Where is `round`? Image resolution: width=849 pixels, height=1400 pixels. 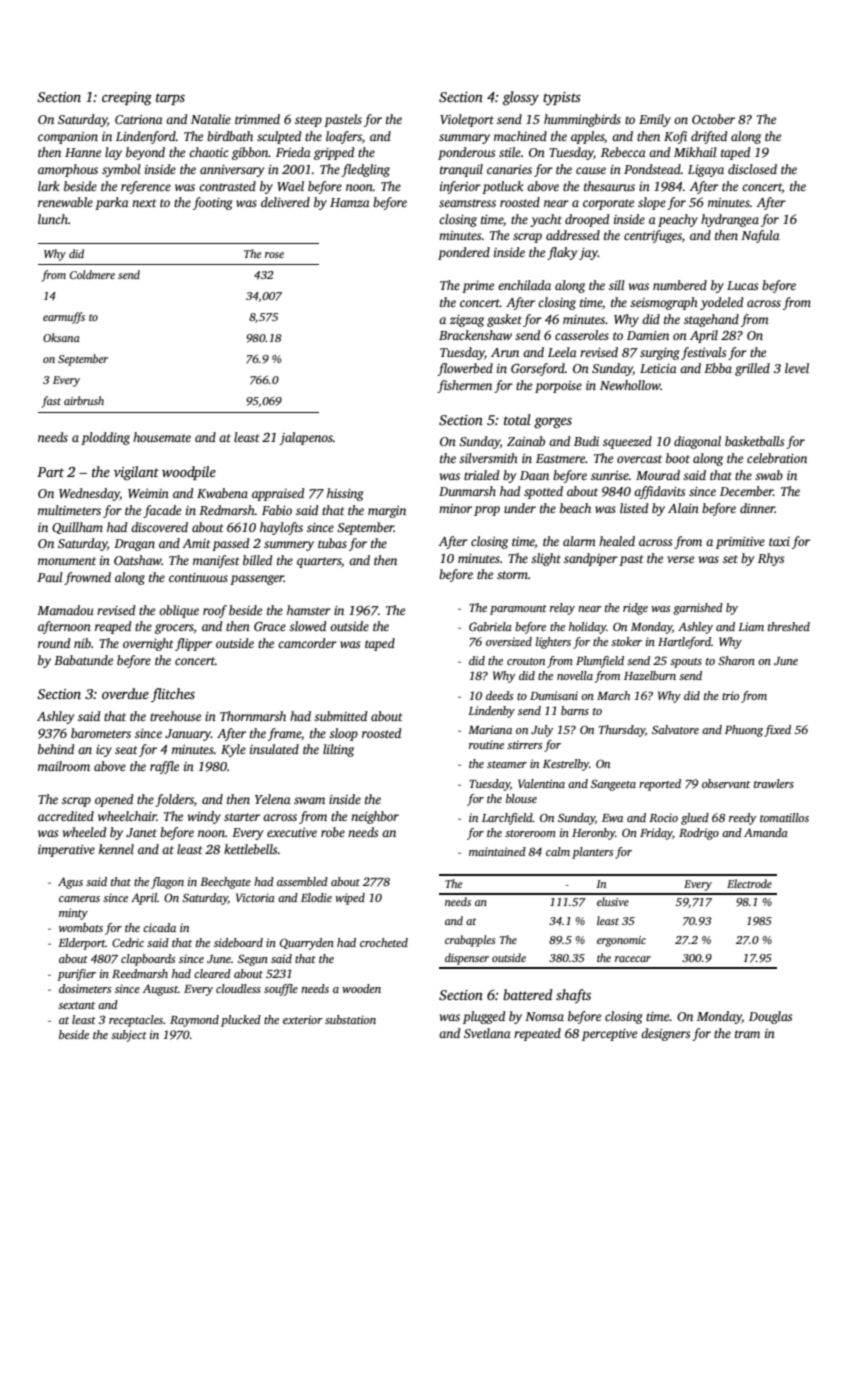 round is located at coordinates (54, 643).
